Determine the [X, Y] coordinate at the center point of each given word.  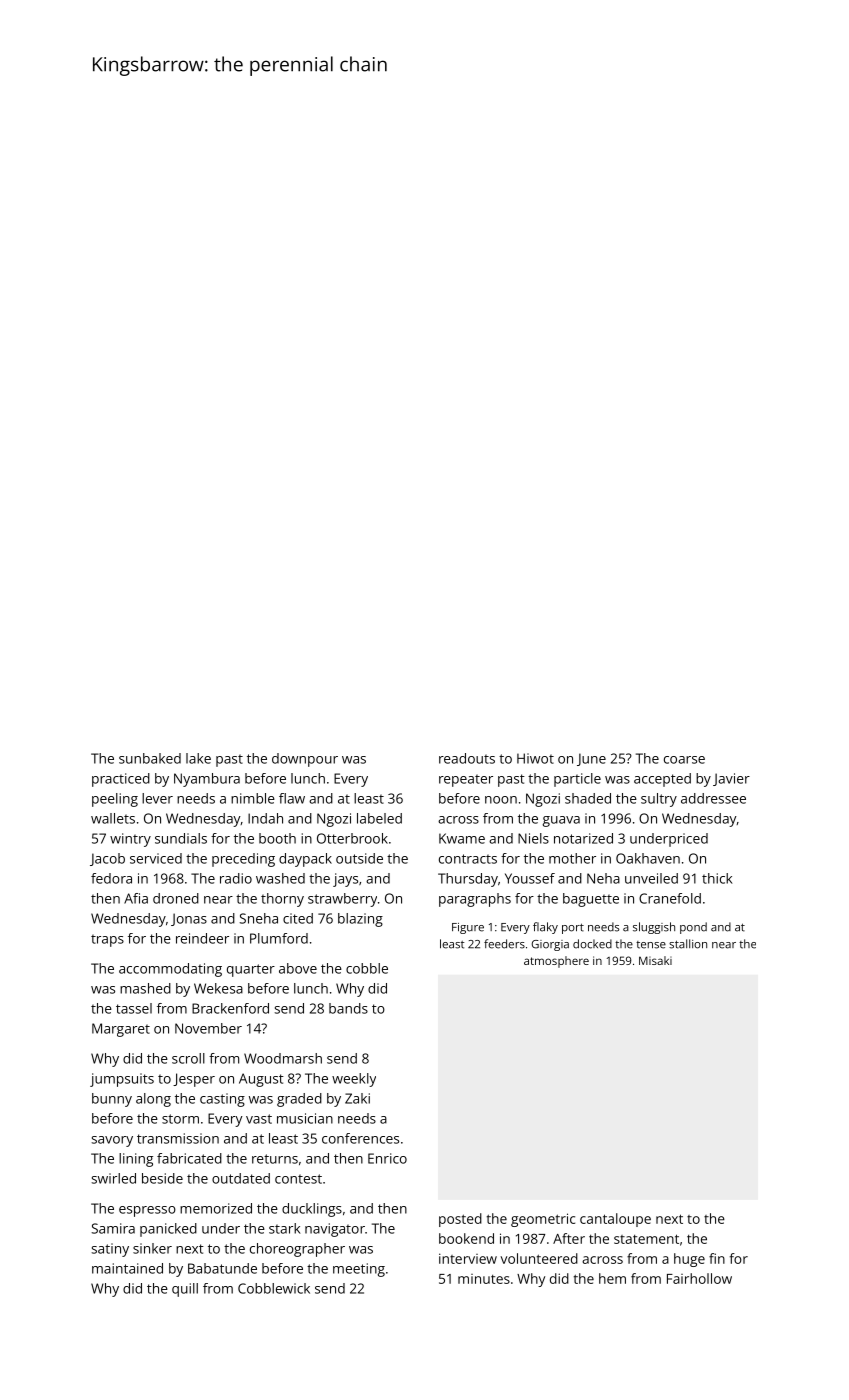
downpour [305, 760]
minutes [484, 1279]
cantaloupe [615, 1220]
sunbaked [150, 758]
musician [305, 1118]
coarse [684, 760]
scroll [188, 1058]
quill [185, 1290]
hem [612, 1278]
